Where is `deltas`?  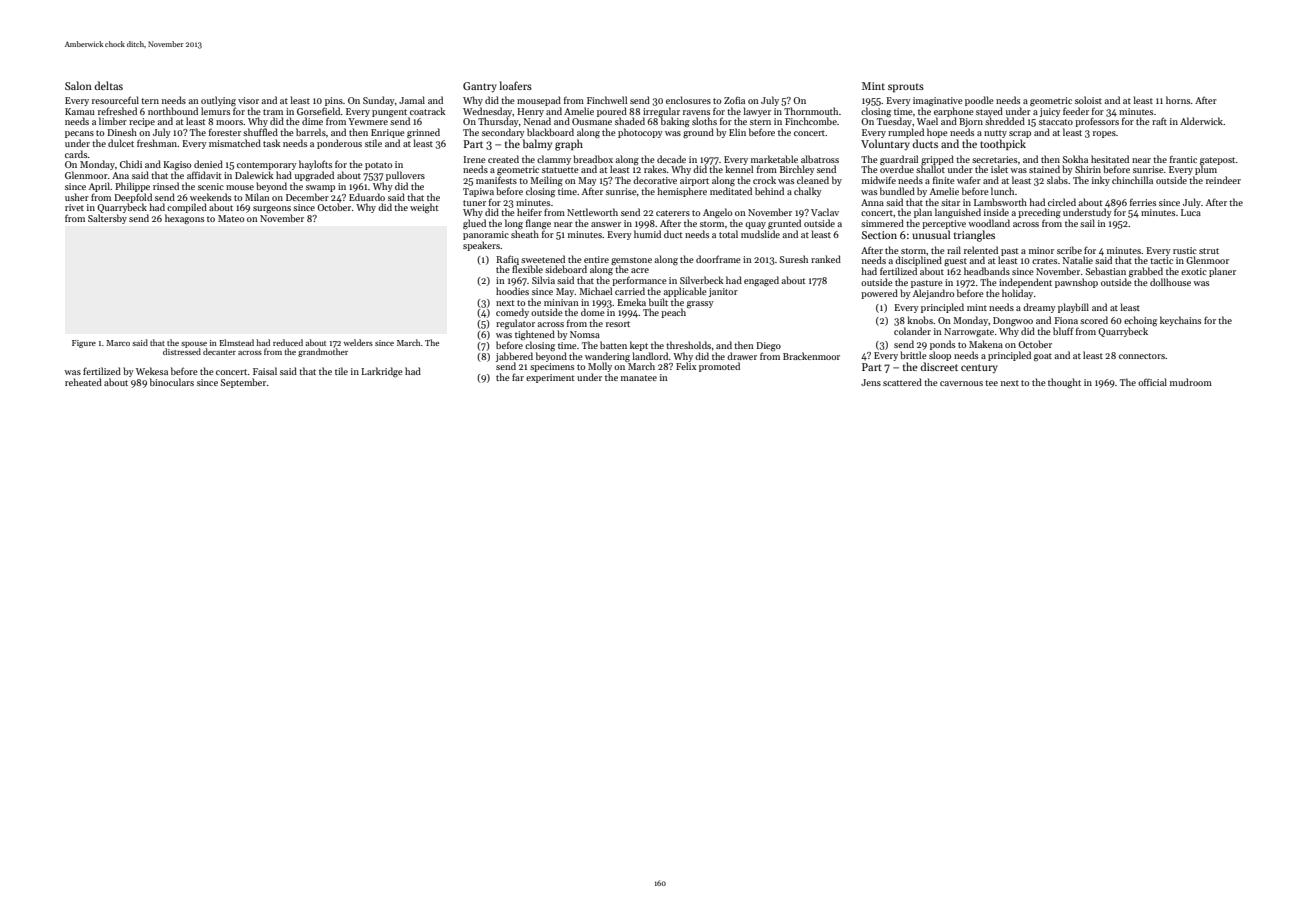 deltas is located at coordinates (108, 85).
